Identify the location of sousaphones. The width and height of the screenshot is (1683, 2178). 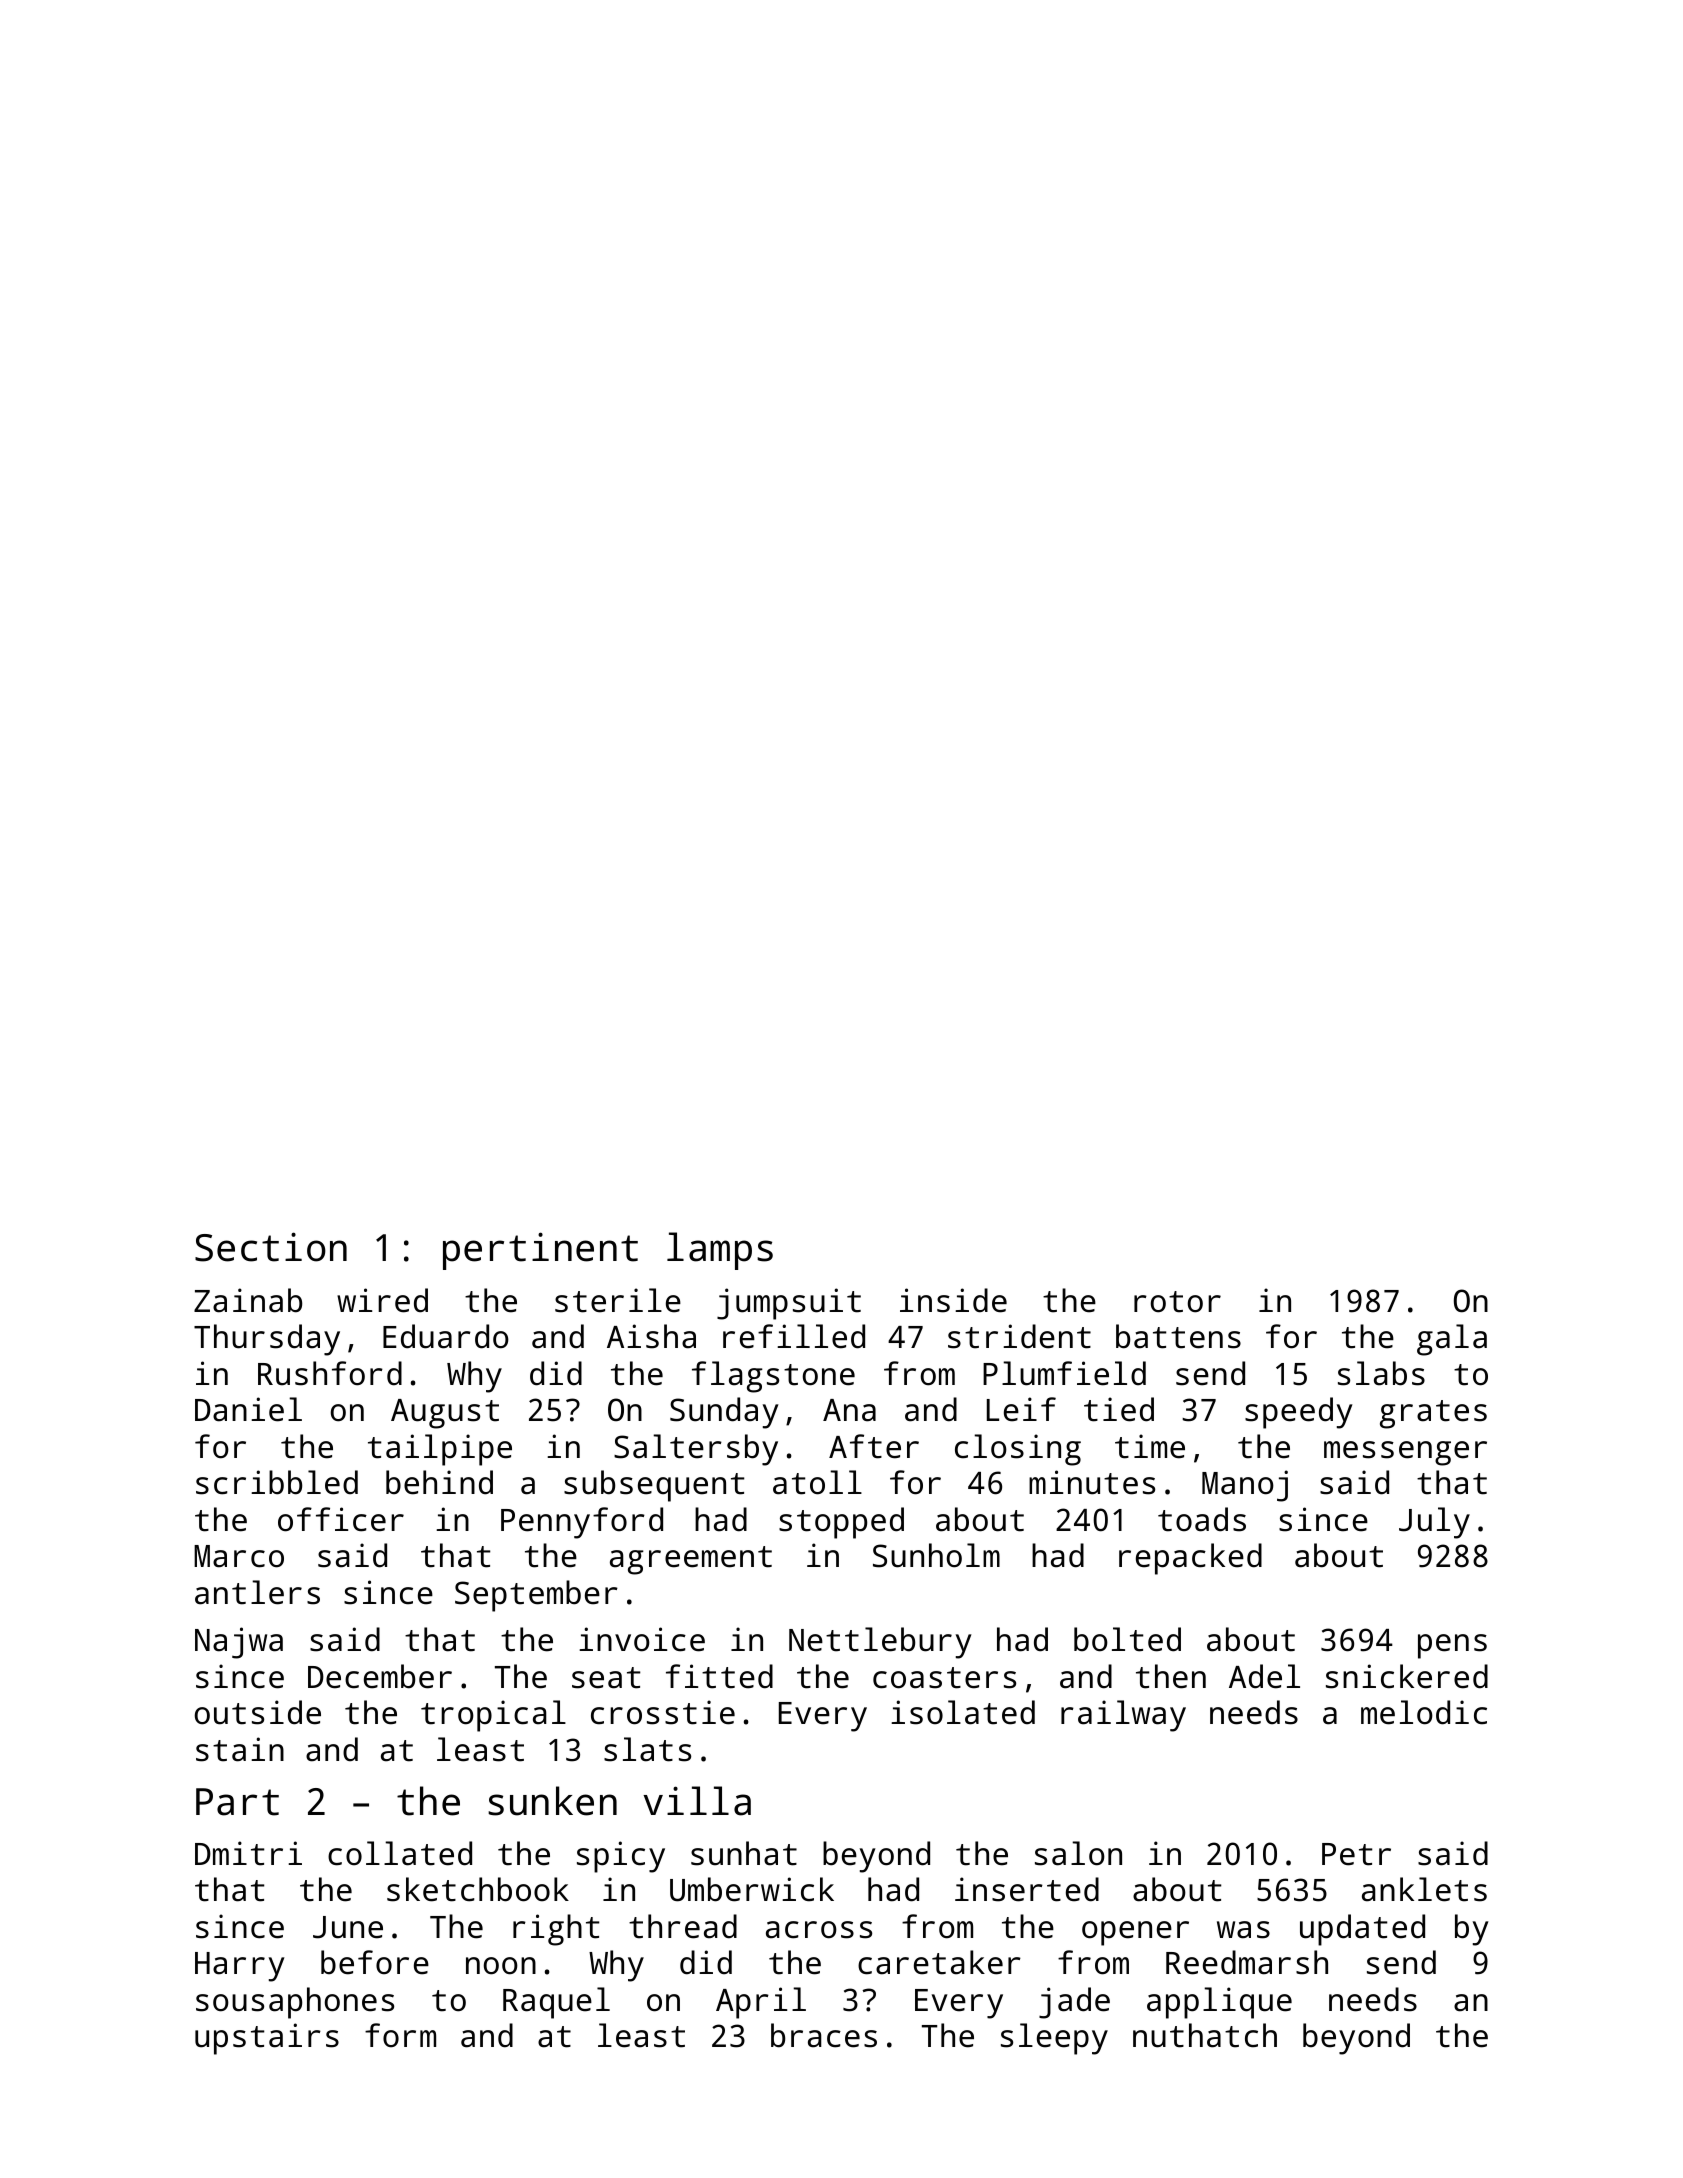
(295, 2003).
